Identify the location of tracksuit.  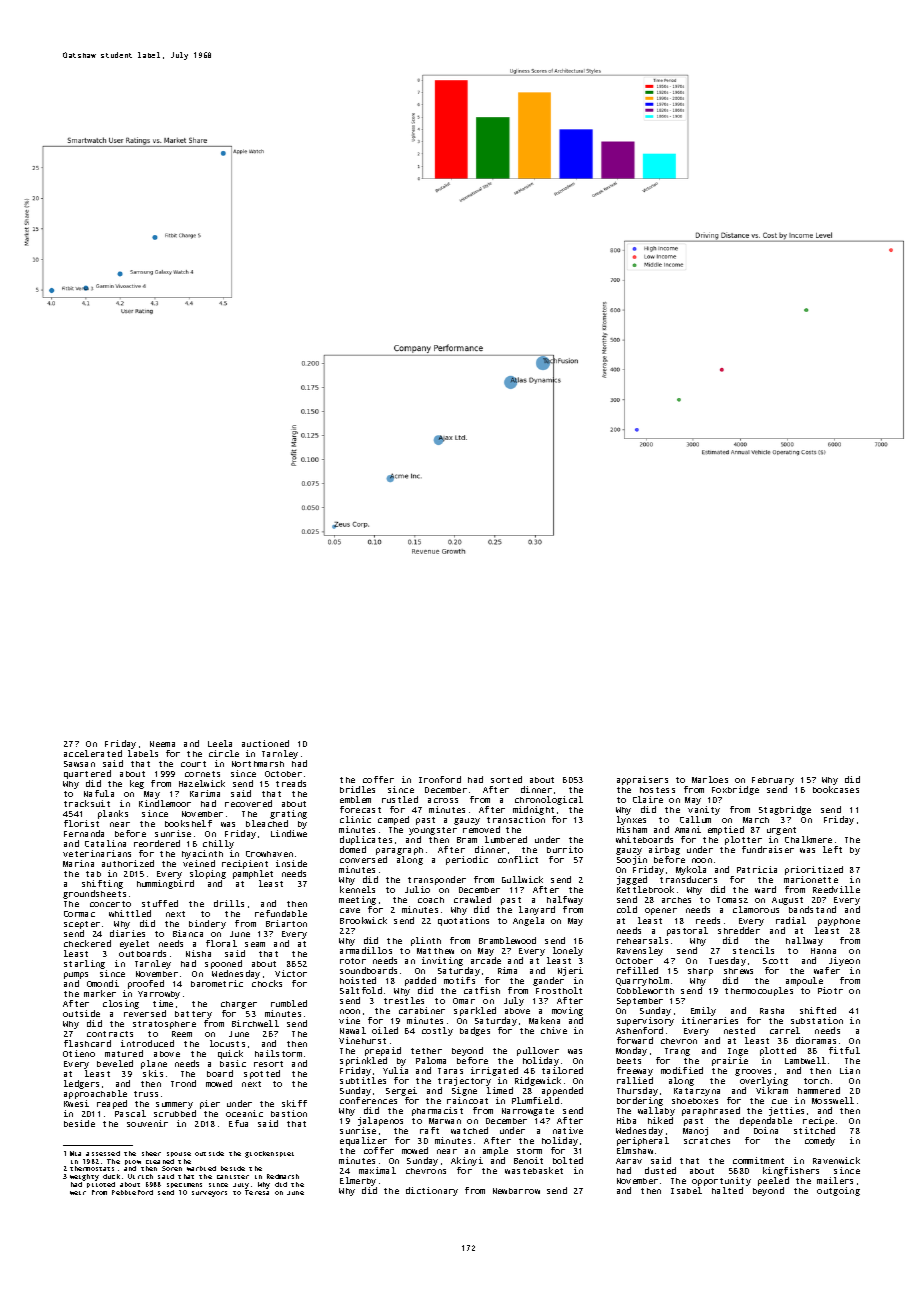
(87, 803).
